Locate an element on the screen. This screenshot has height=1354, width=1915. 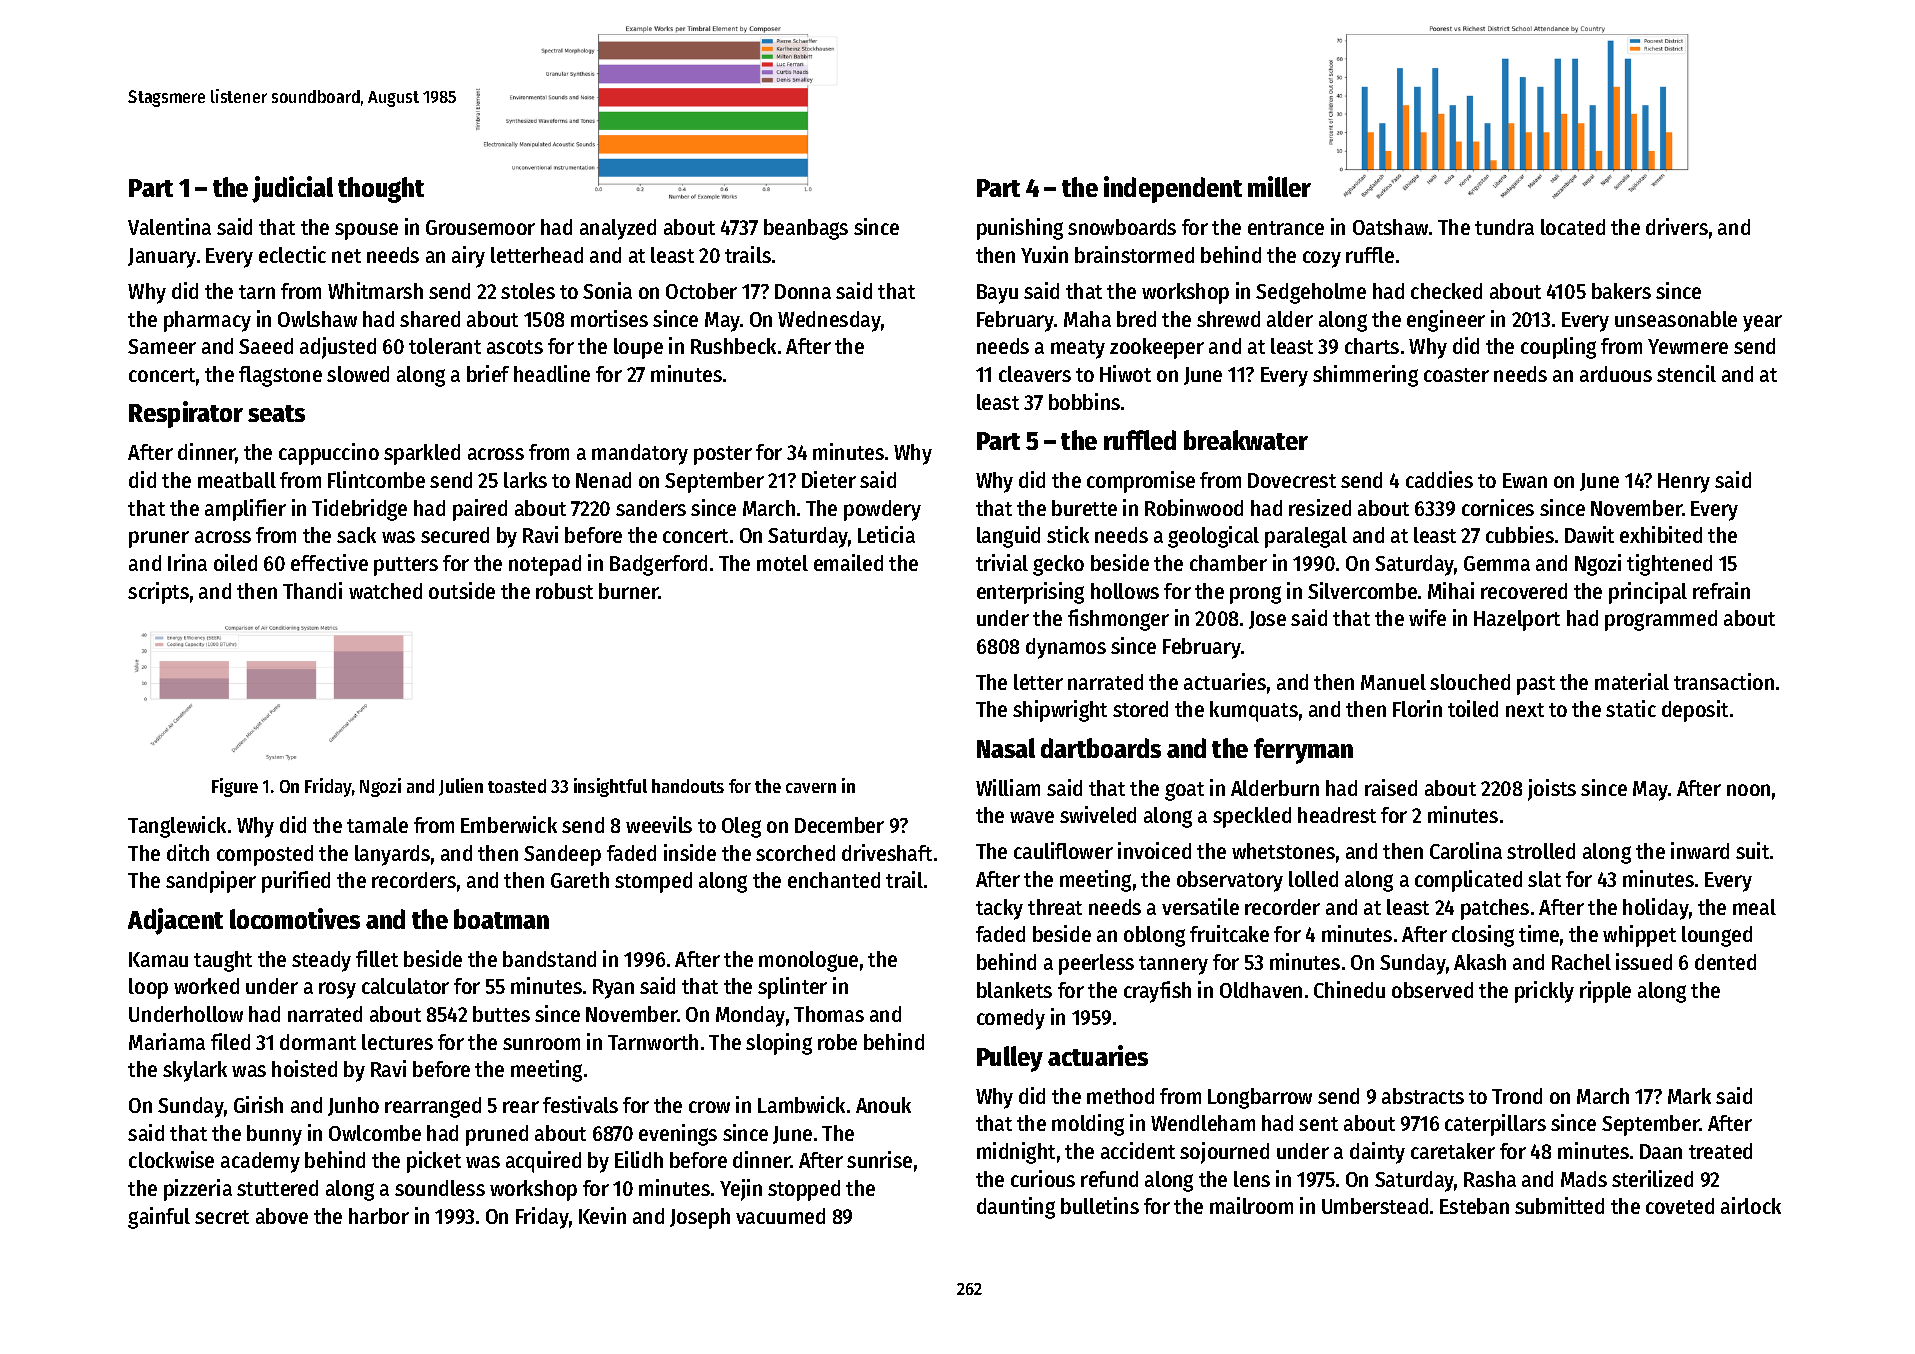
Girish is located at coordinates (258, 1104).
